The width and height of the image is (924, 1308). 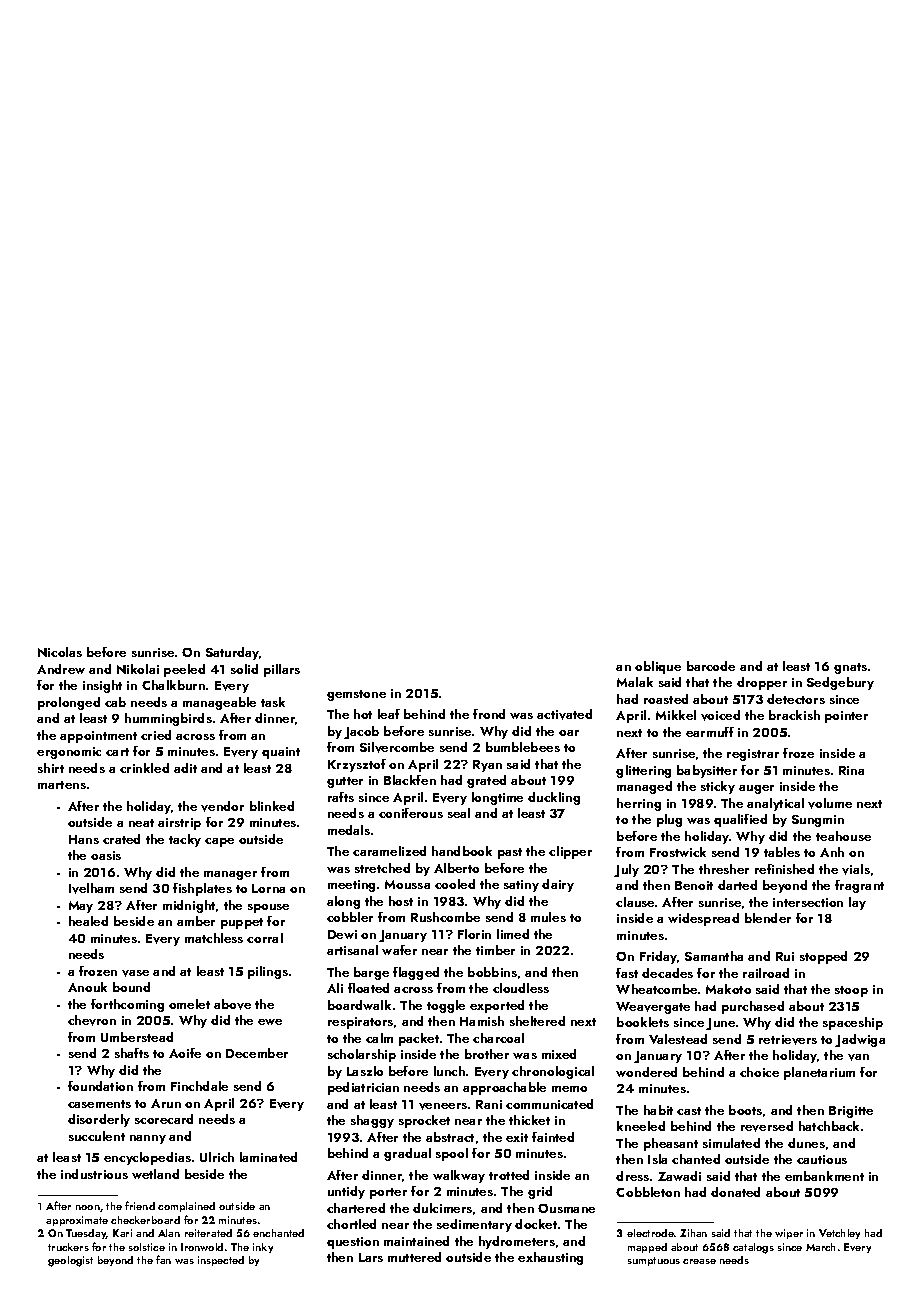 What do you see at coordinates (219, 703) in the image?
I see `manageable` at bounding box center [219, 703].
